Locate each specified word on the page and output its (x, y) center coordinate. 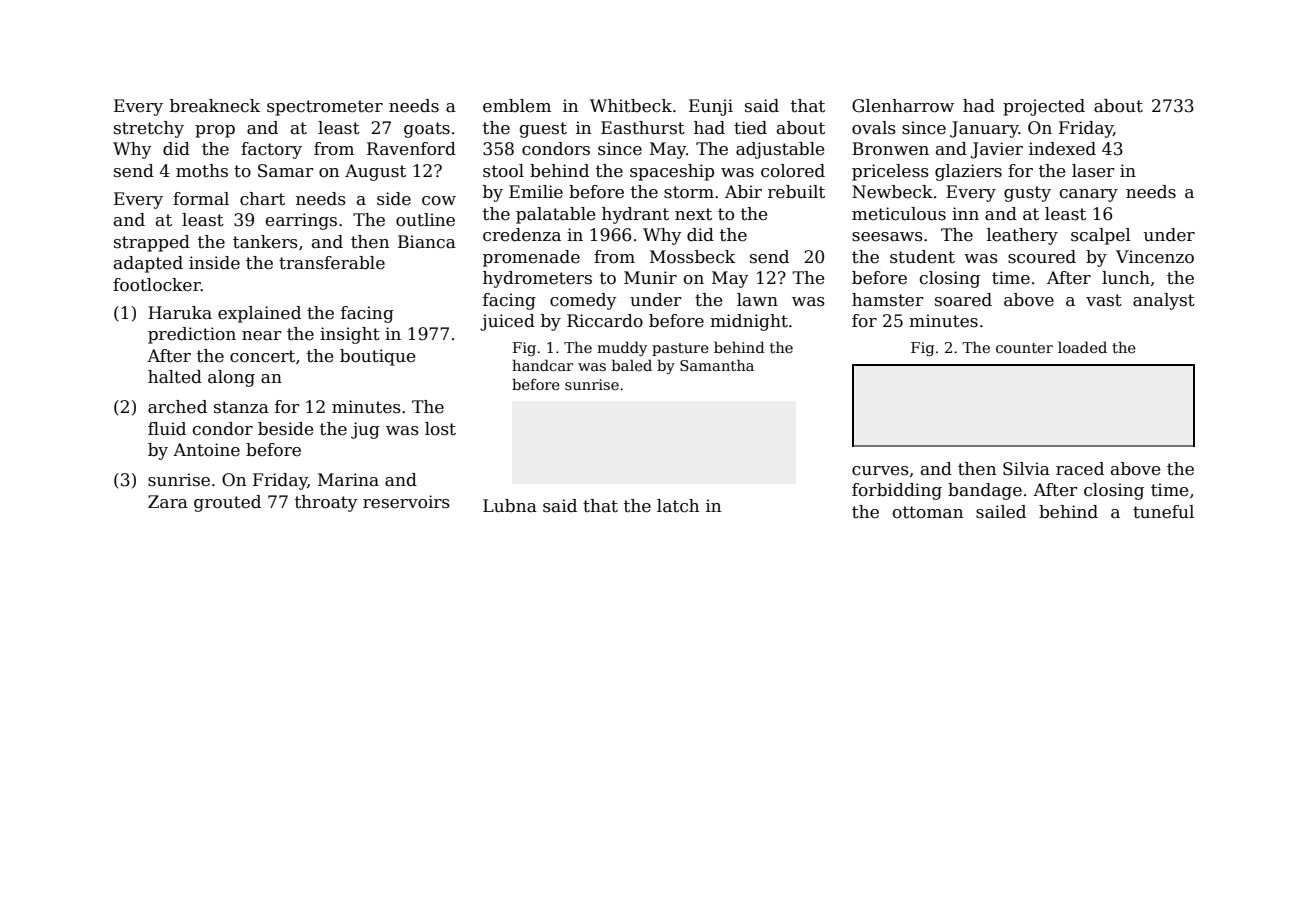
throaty (326, 503)
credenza (522, 235)
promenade (531, 258)
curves (880, 471)
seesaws (887, 237)
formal (201, 199)
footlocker (157, 285)
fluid (167, 429)
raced (1080, 469)
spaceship (672, 172)
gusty (1027, 194)
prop (215, 131)
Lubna (510, 506)
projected (1044, 107)
